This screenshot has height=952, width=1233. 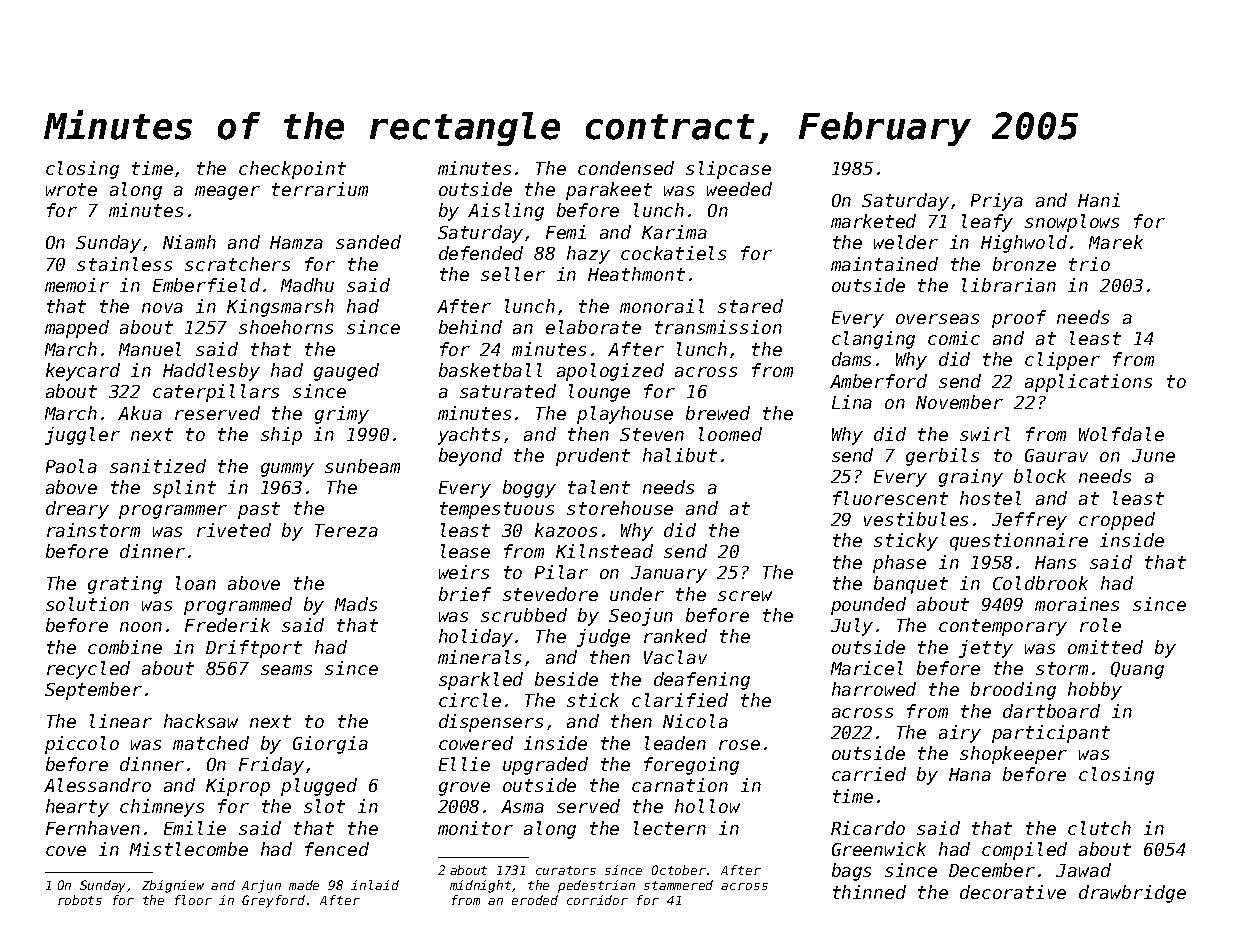 I want to click on prudent, so click(x=593, y=457).
